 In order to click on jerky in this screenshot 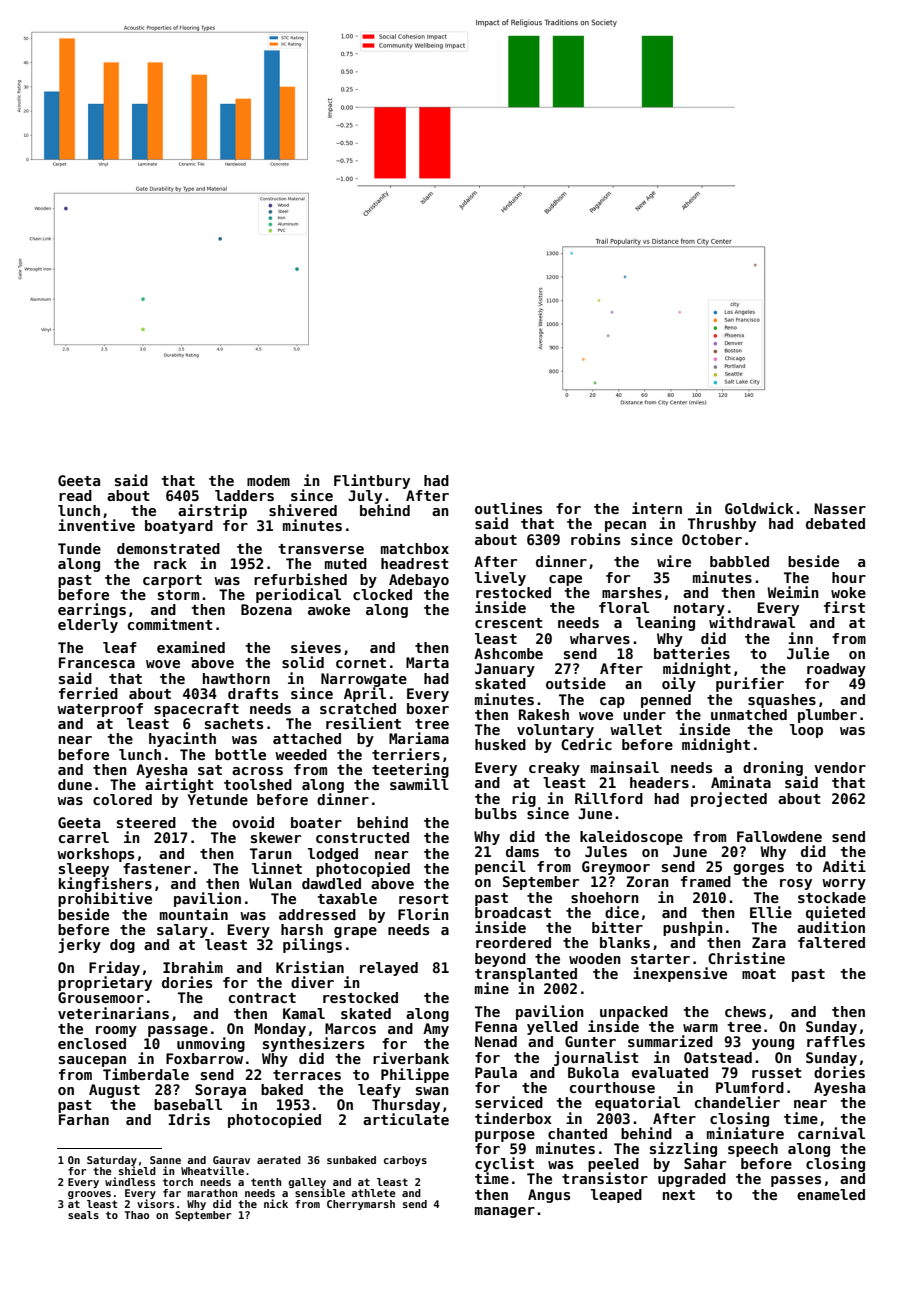, I will do `click(79, 945)`.
